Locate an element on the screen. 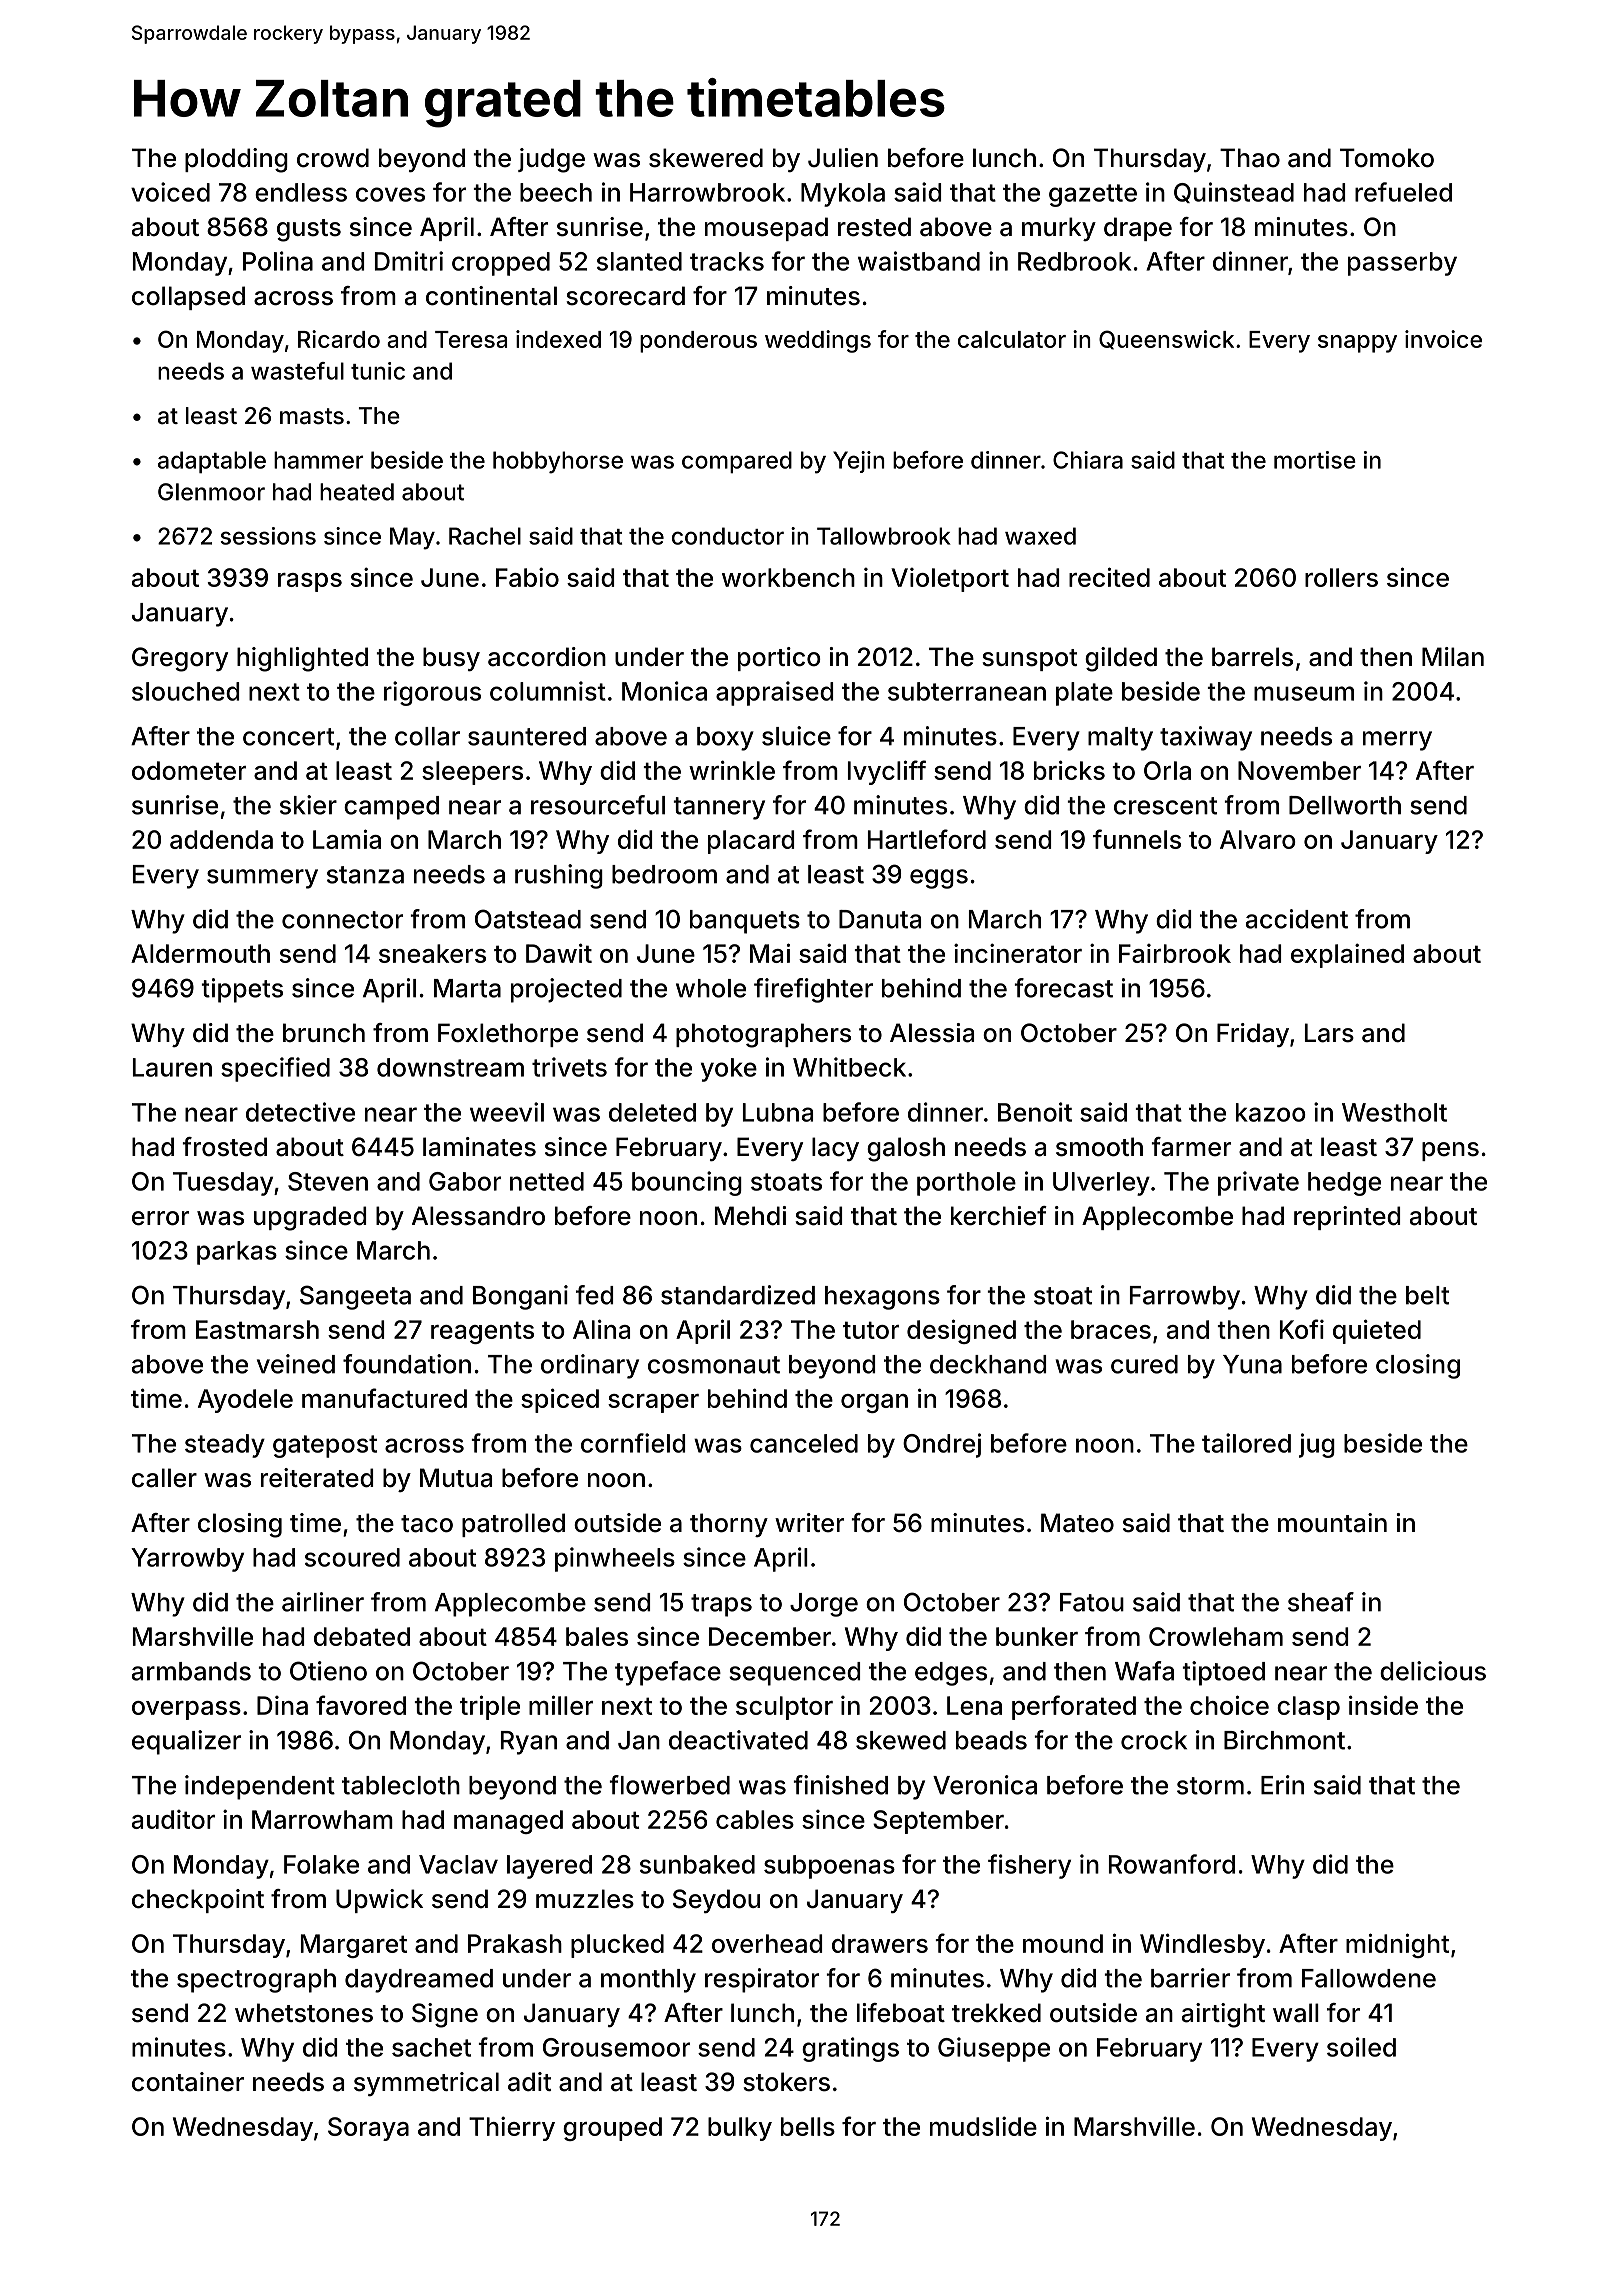 This screenshot has width=1620, height=2292. drawers is located at coordinates (880, 1943).
